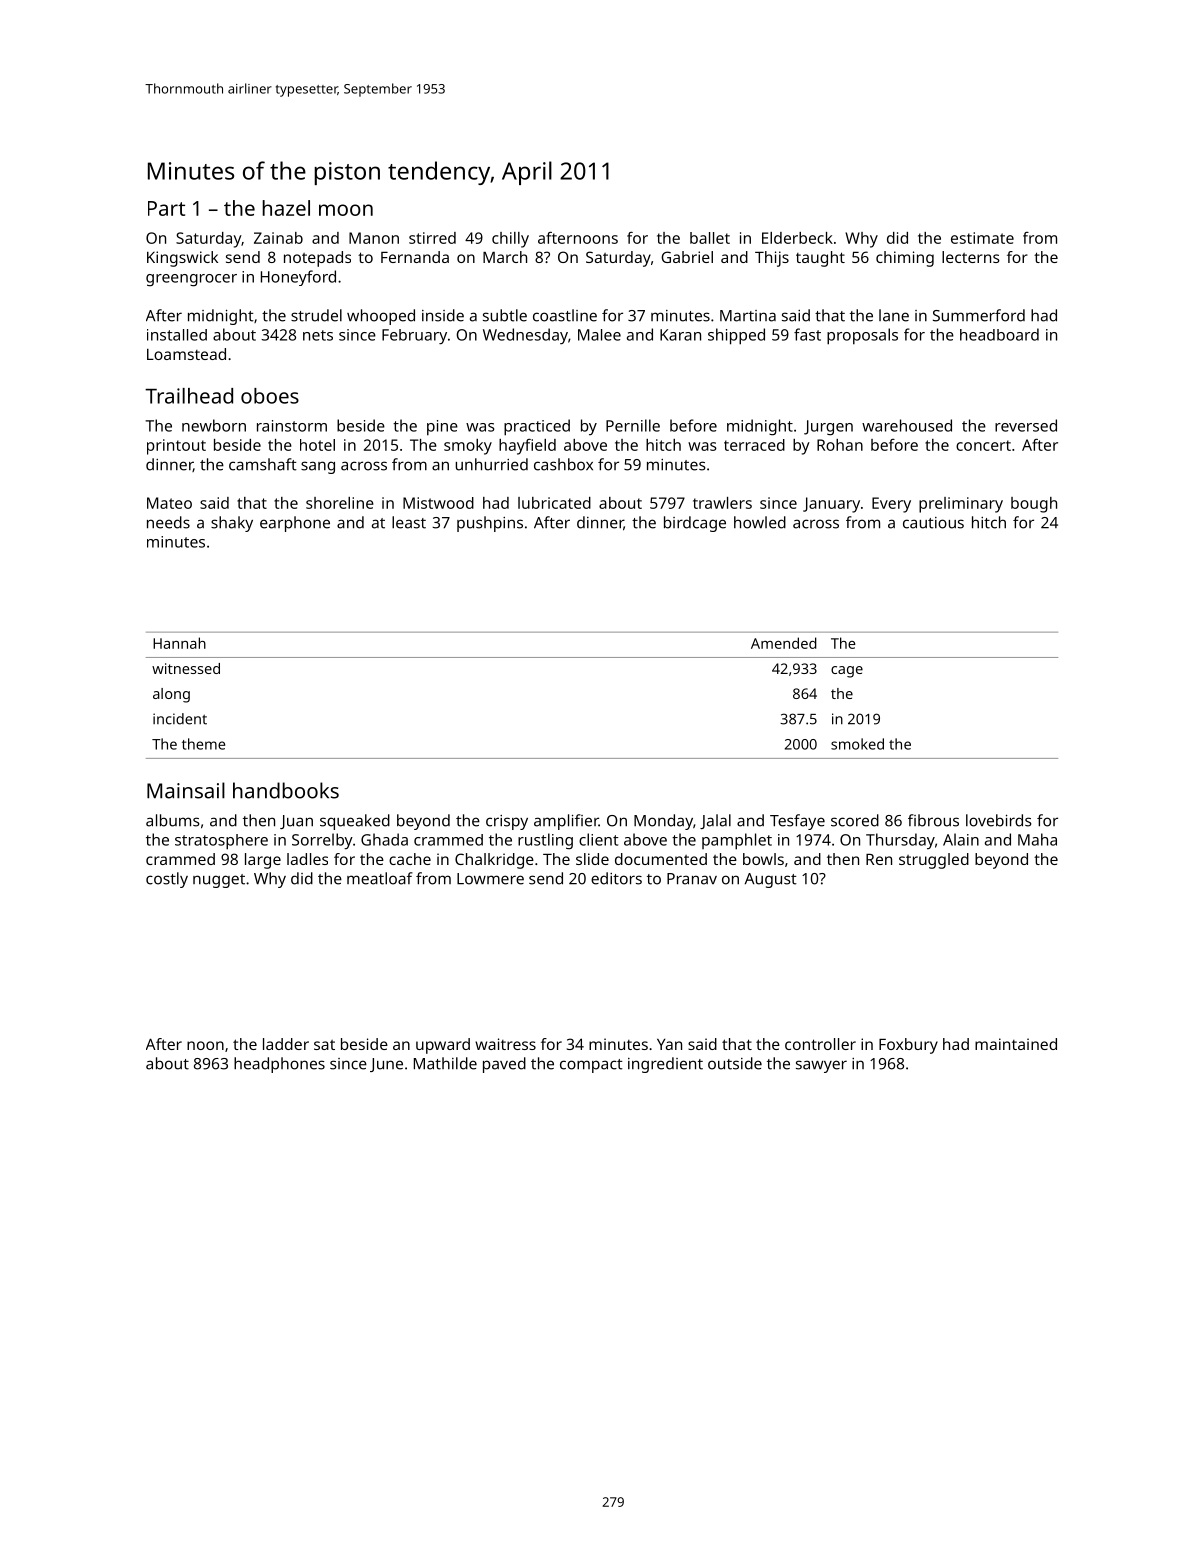  I want to click on Trailhead, so click(189, 396).
